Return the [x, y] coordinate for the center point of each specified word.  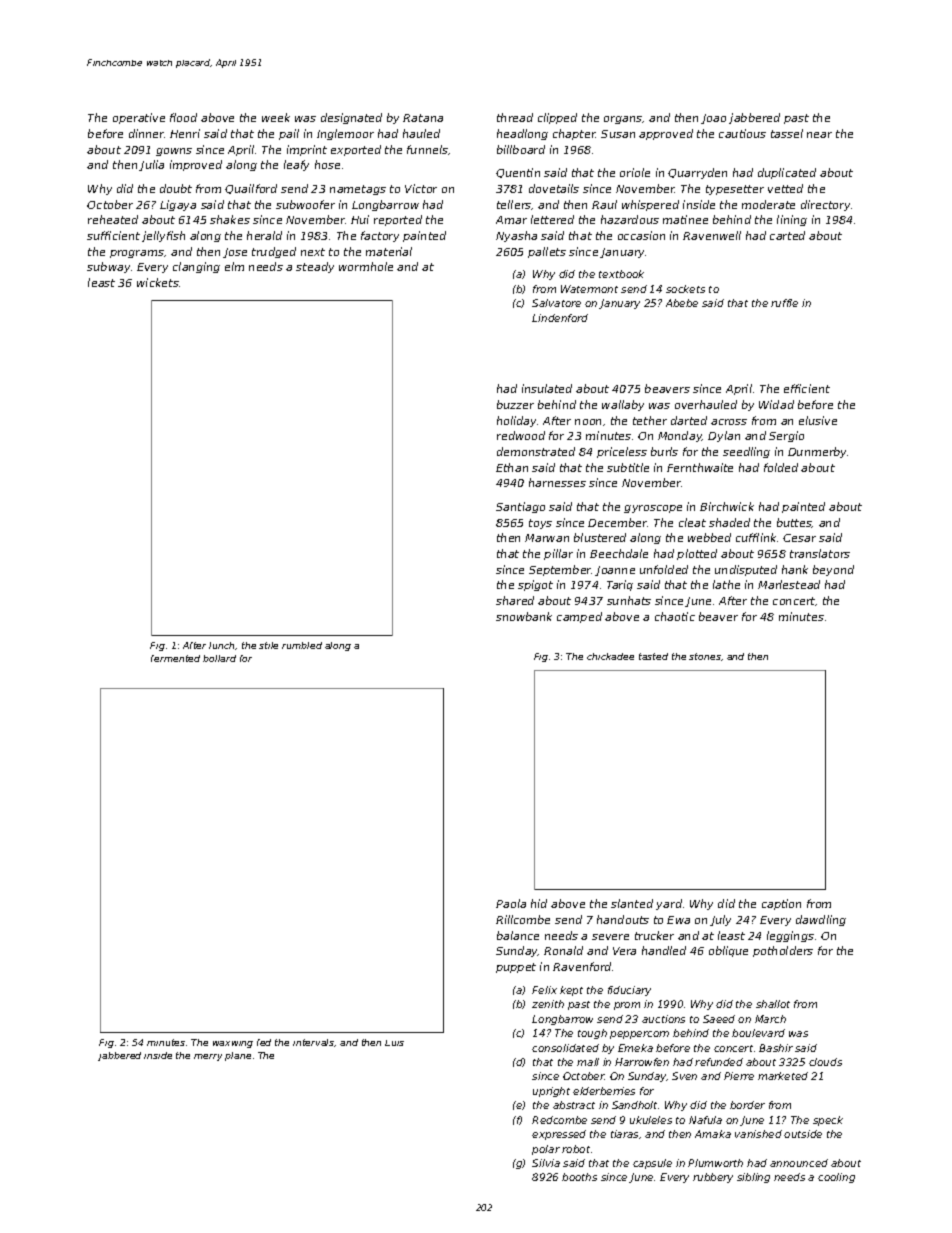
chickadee [610, 656]
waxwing [233, 1044]
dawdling [821, 920]
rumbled [302, 645]
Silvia [546, 1163]
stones [705, 656]
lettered [552, 219]
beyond [833, 570]
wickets [158, 282]
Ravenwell [712, 235]
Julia [151, 165]
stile [268, 645]
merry [208, 1057]
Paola [511, 903]
